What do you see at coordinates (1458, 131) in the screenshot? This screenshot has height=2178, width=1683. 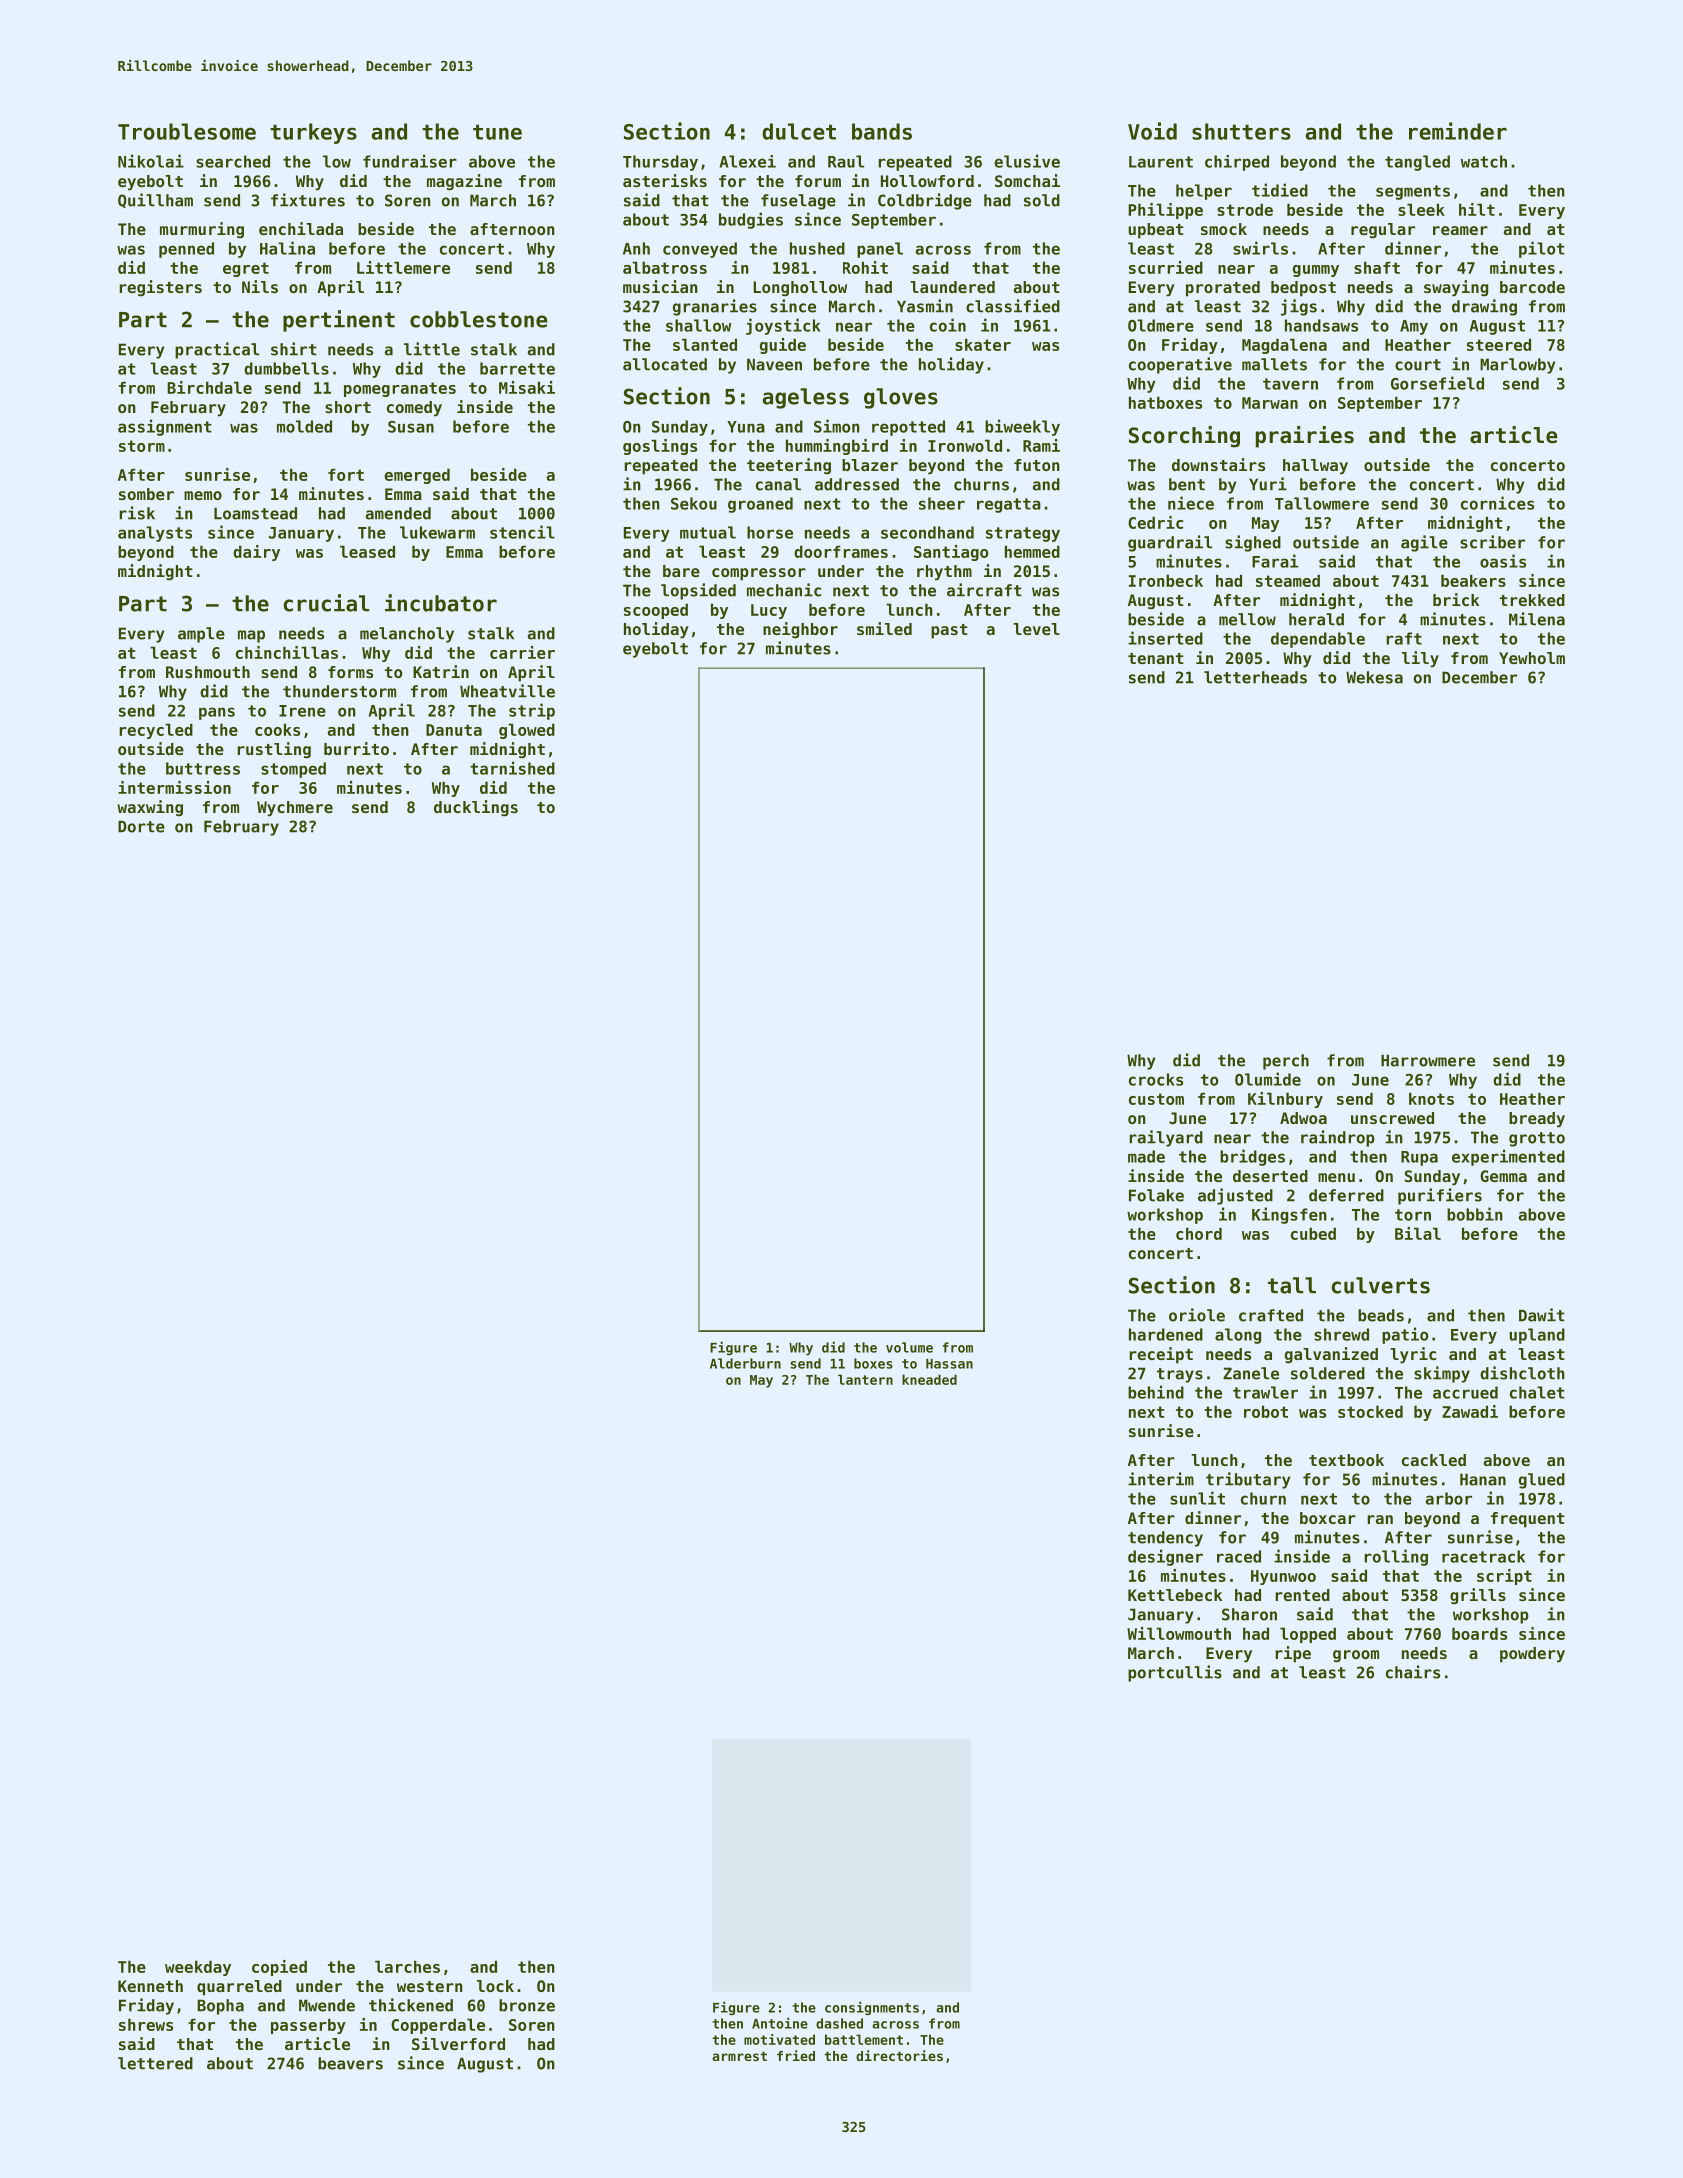 I see `reminder` at bounding box center [1458, 131].
